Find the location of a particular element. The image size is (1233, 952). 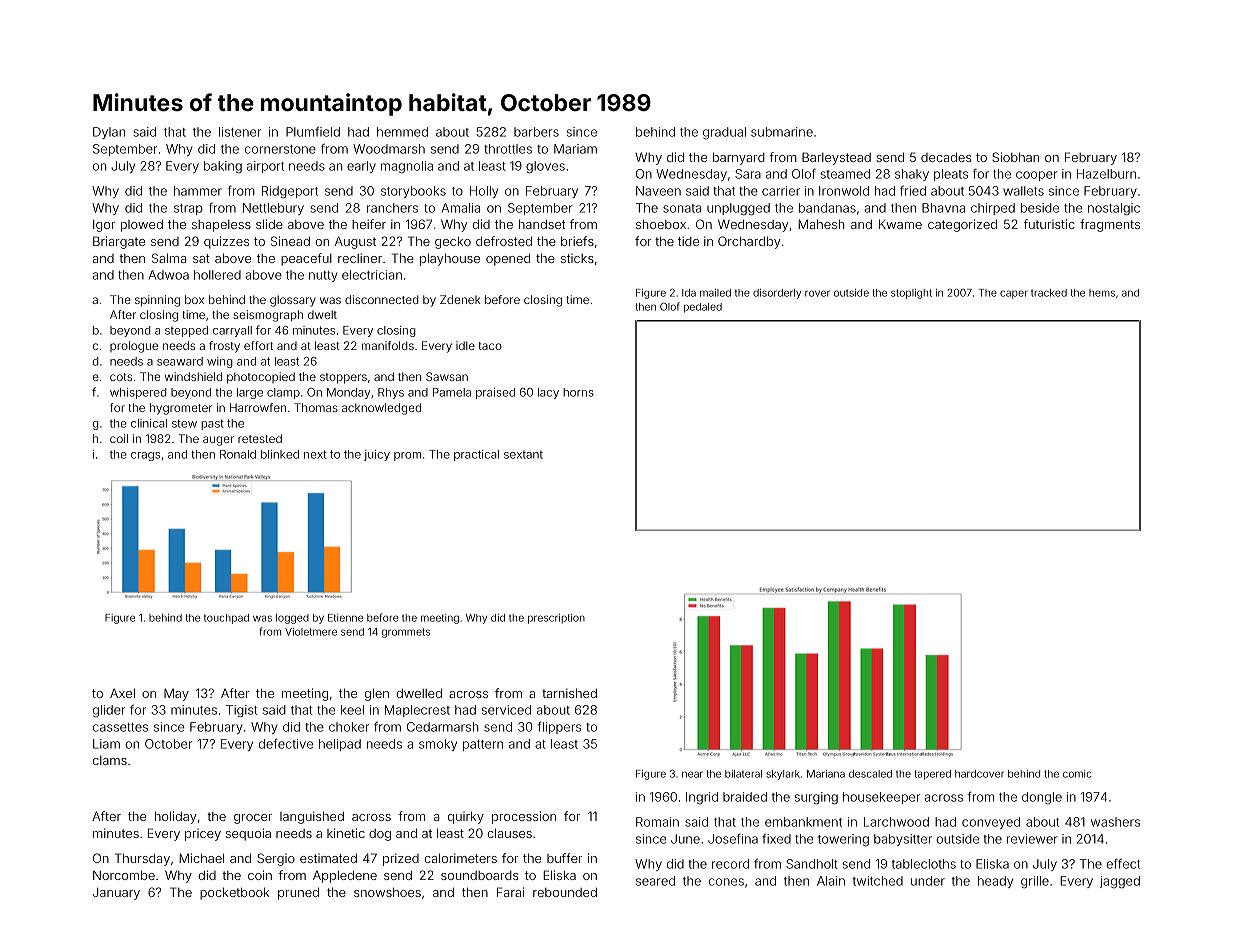

pedaled is located at coordinates (703, 308).
